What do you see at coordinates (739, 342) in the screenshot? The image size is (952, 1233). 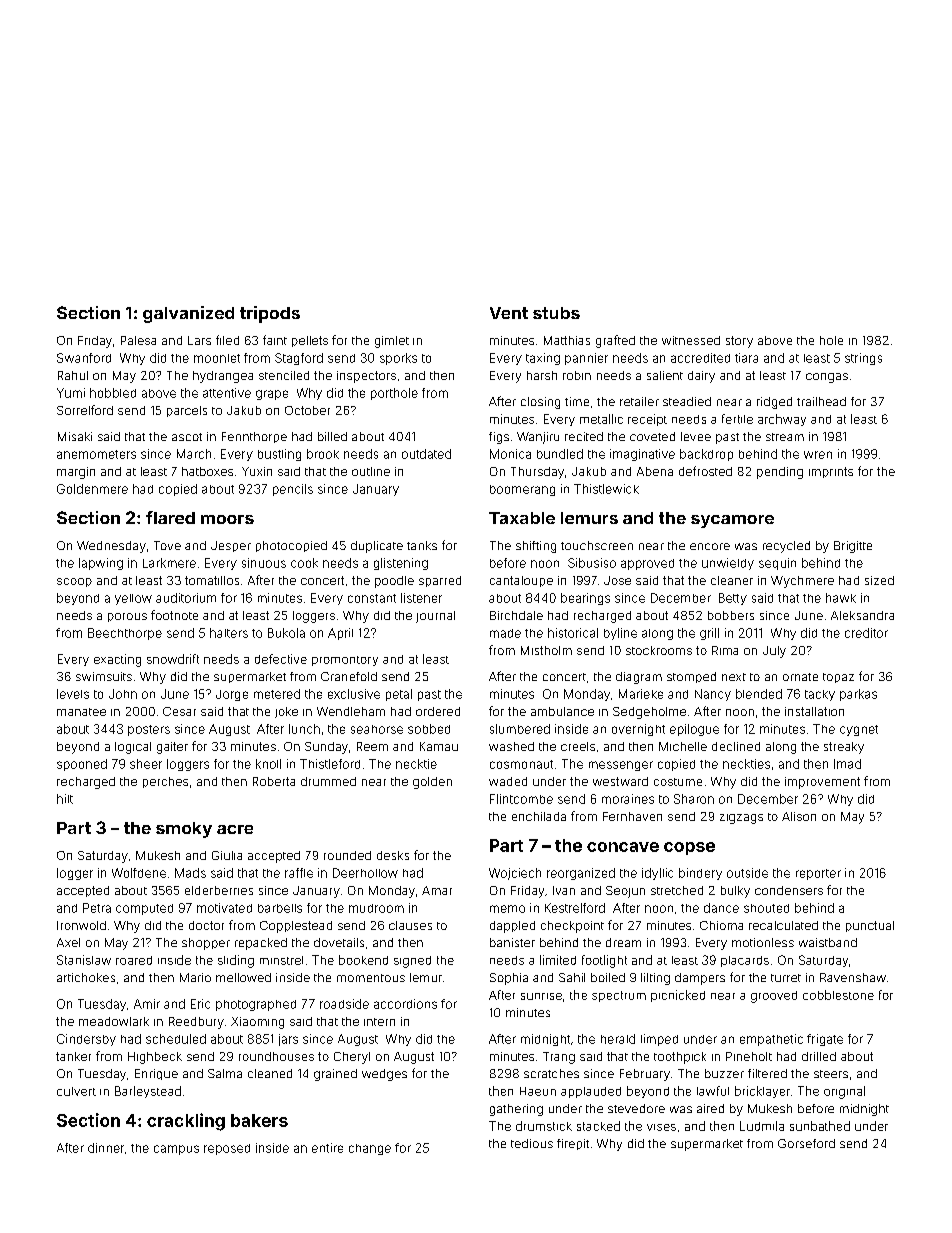 I see `story` at bounding box center [739, 342].
